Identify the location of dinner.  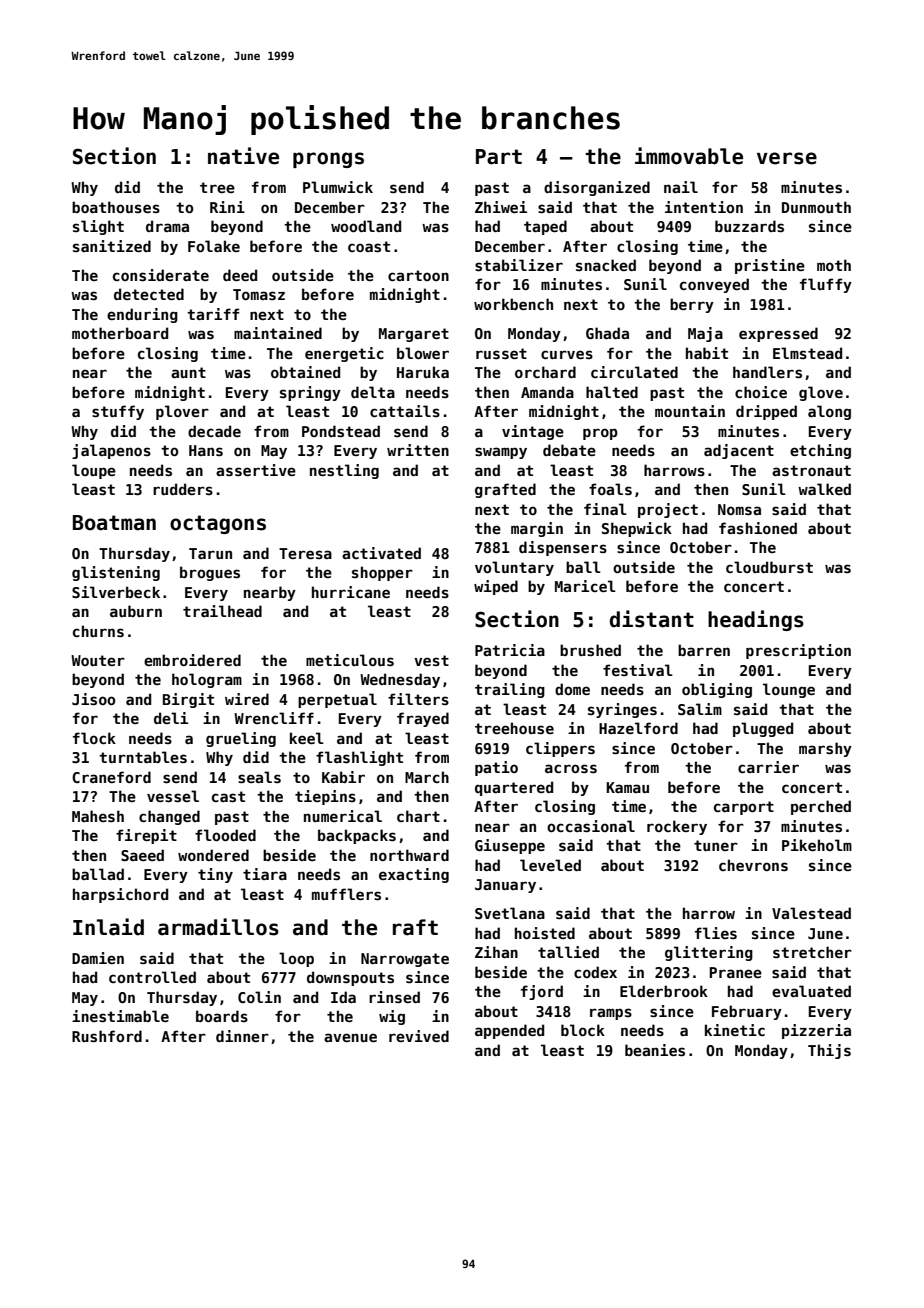
(242, 1036).
